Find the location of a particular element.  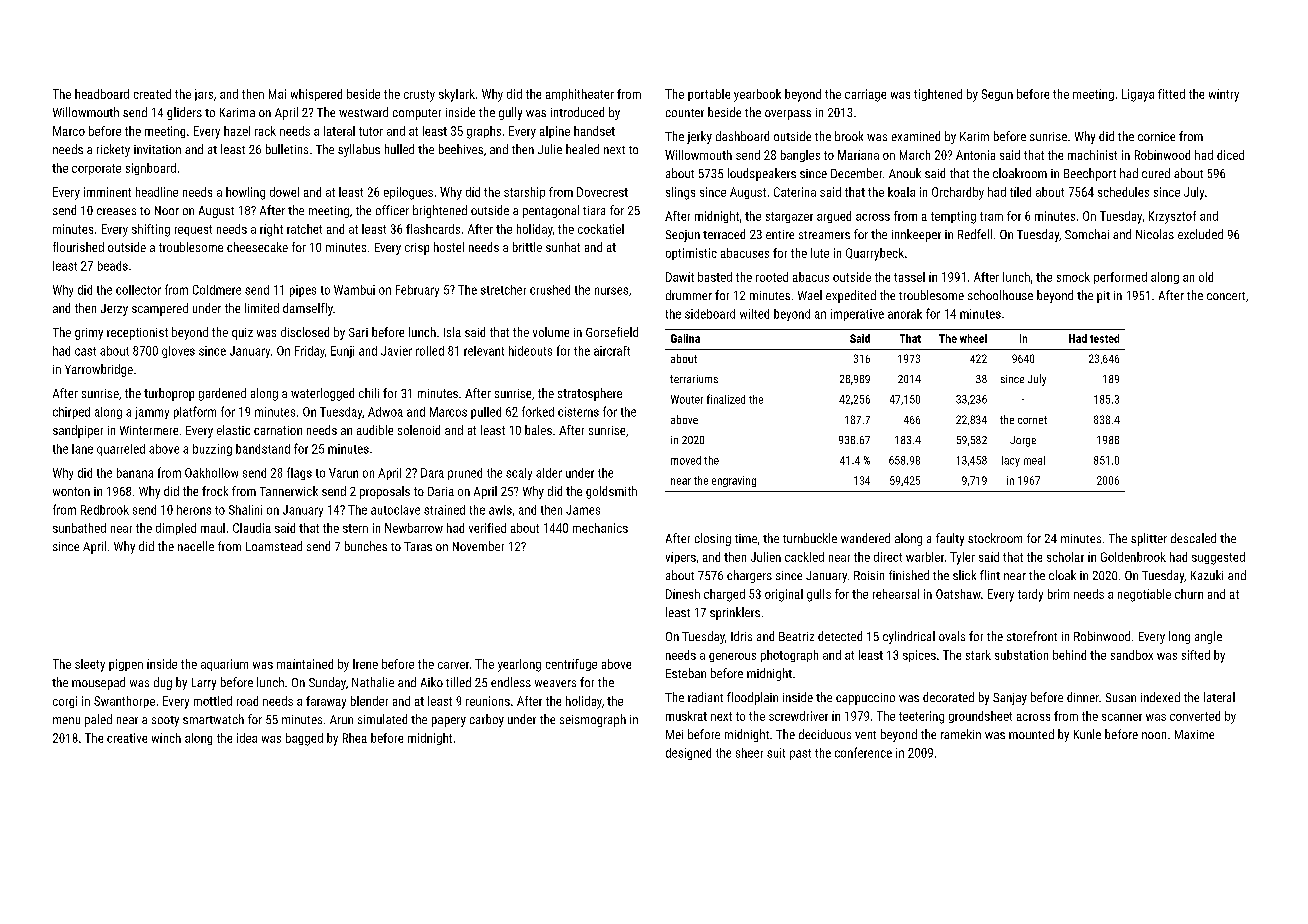

headboard is located at coordinates (102, 94).
